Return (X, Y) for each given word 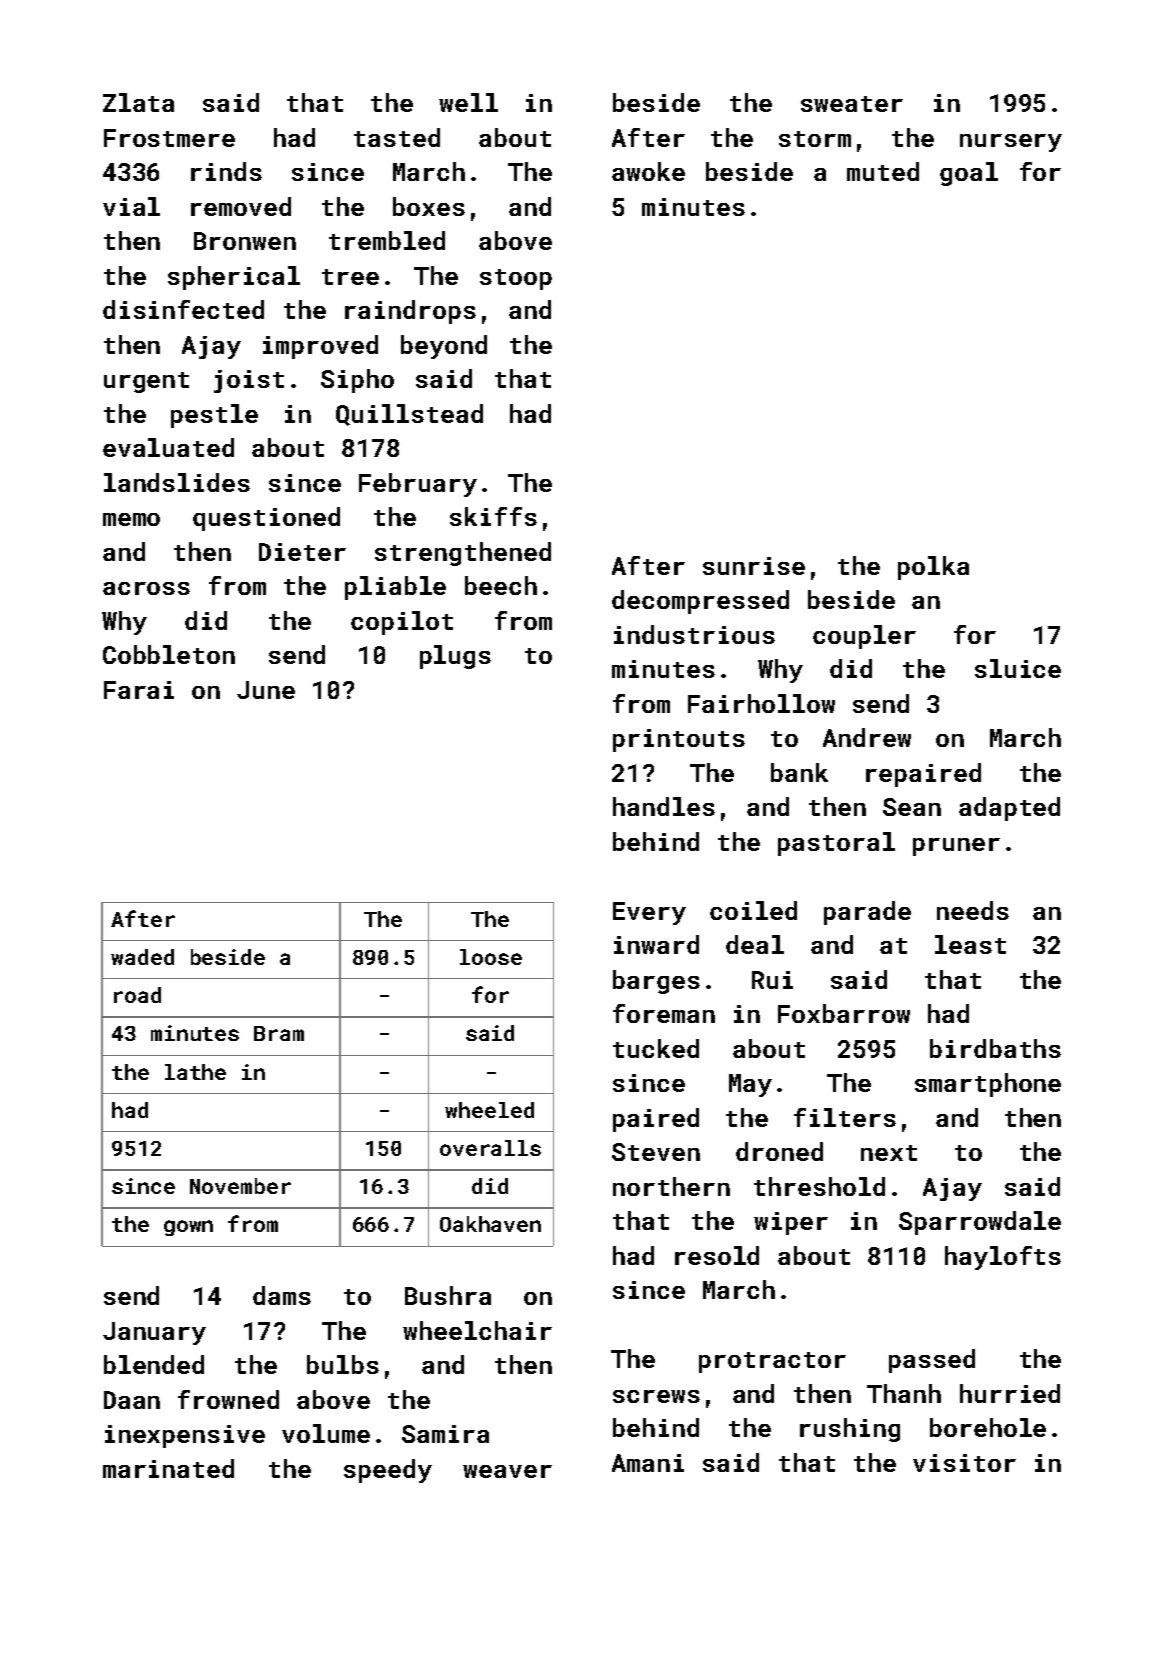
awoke (648, 171)
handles (664, 806)
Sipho (357, 381)
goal (969, 174)
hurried (1010, 1393)
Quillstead (409, 415)
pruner (956, 847)
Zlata (138, 102)
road (137, 995)
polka (933, 568)
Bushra (448, 1295)
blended (154, 1364)
